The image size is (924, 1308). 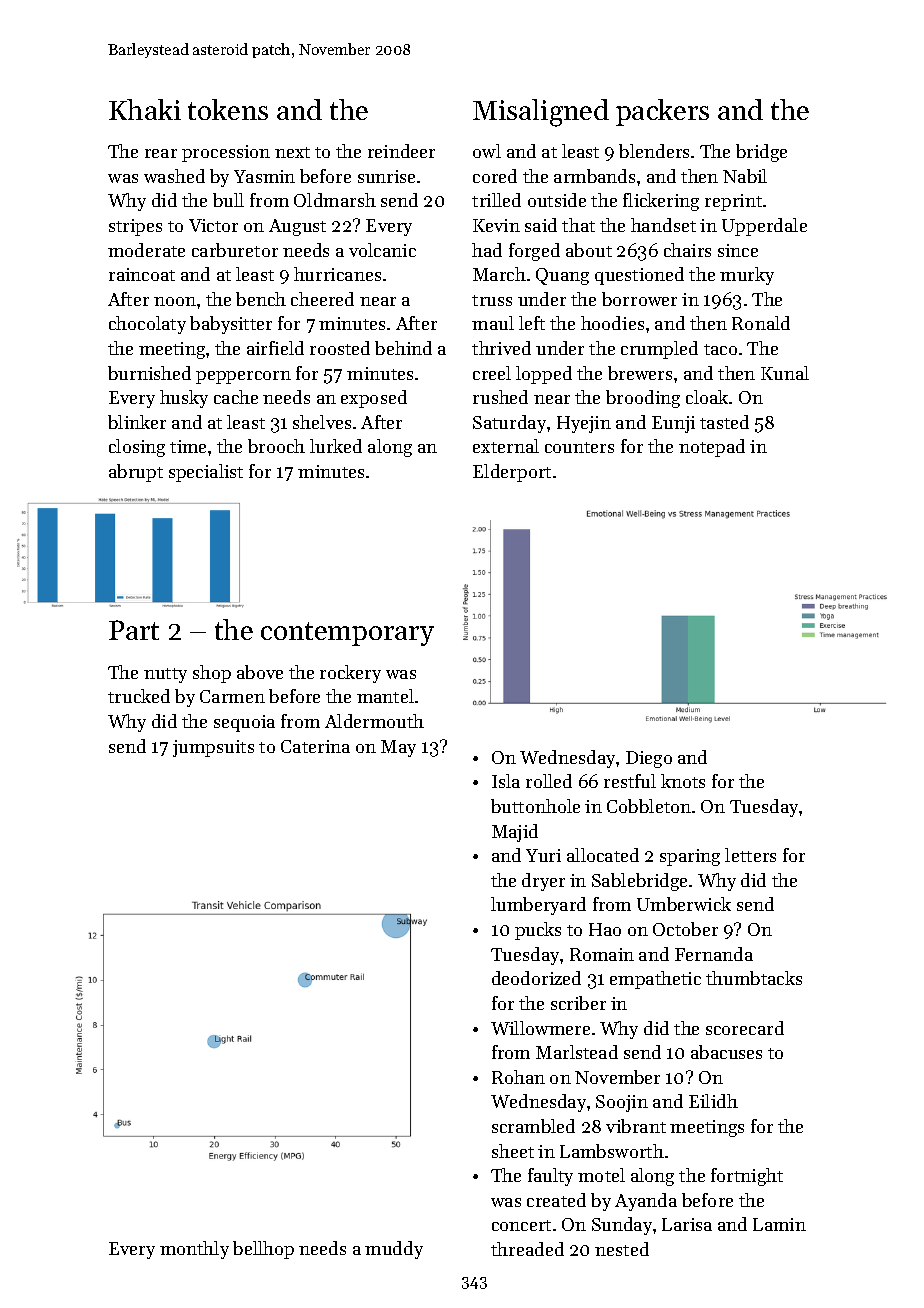 What do you see at coordinates (639, 299) in the document?
I see `borrower` at bounding box center [639, 299].
